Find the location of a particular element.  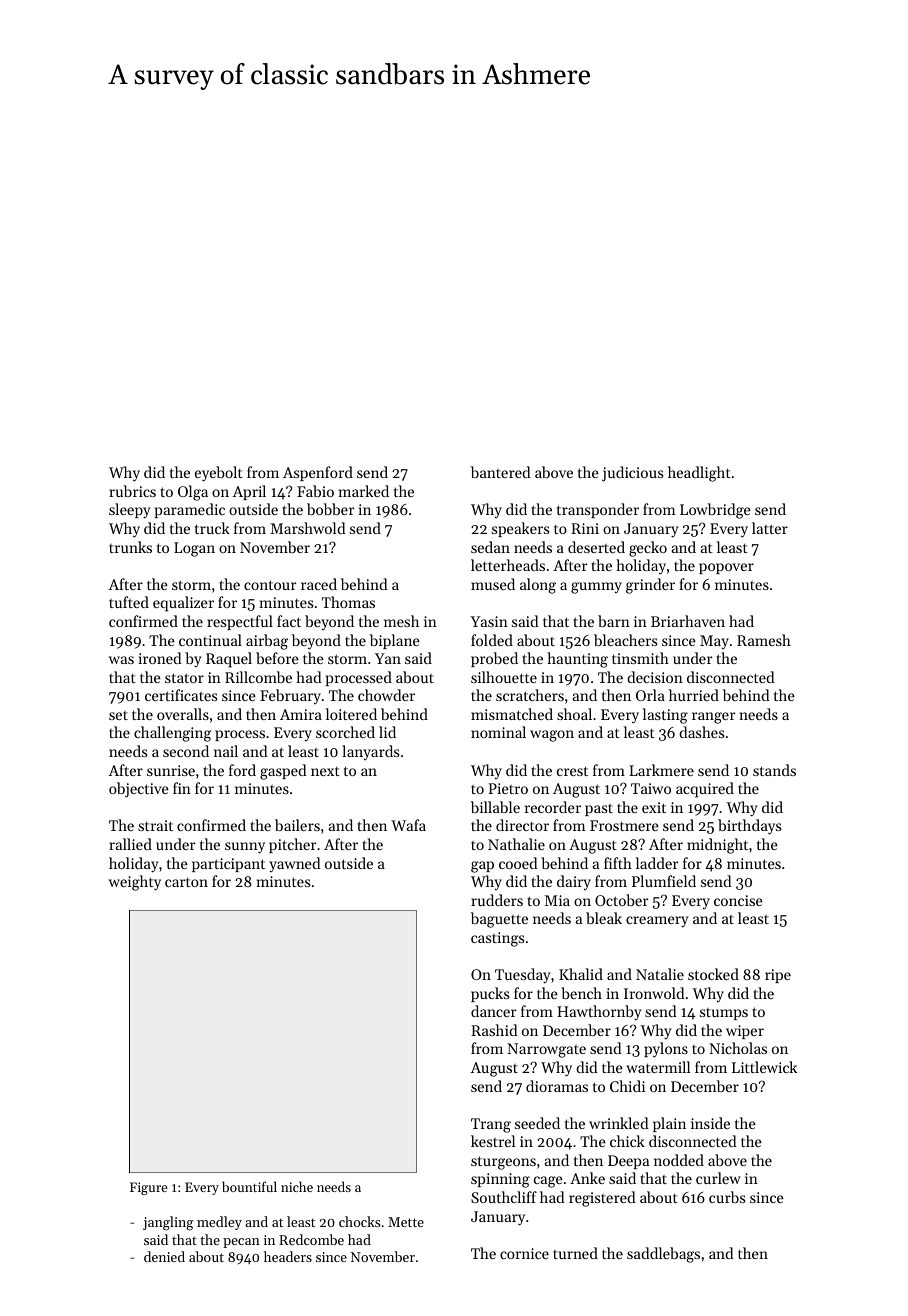

Narrowgate is located at coordinates (546, 1050).
